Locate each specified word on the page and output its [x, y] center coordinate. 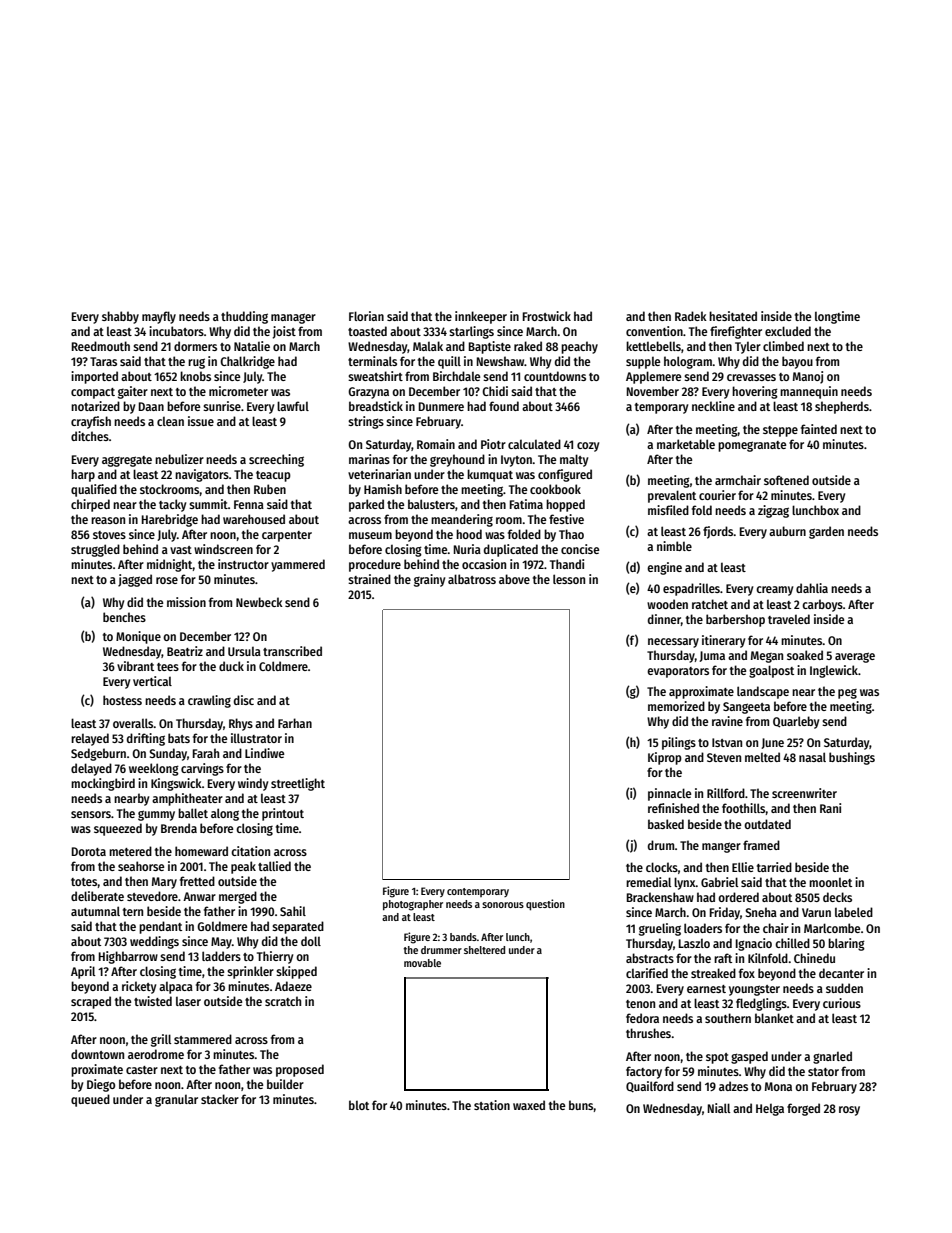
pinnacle [669, 794]
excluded [788, 331]
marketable [686, 444]
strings [366, 422]
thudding [244, 317]
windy [253, 784]
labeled [854, 912]
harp [83, 475]
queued [90, 1100]
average [855, 657]
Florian [366, 316]
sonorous [503, 905]
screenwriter [804, 793]
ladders [221, 956]
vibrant [135, 666]
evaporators [678, 672]
